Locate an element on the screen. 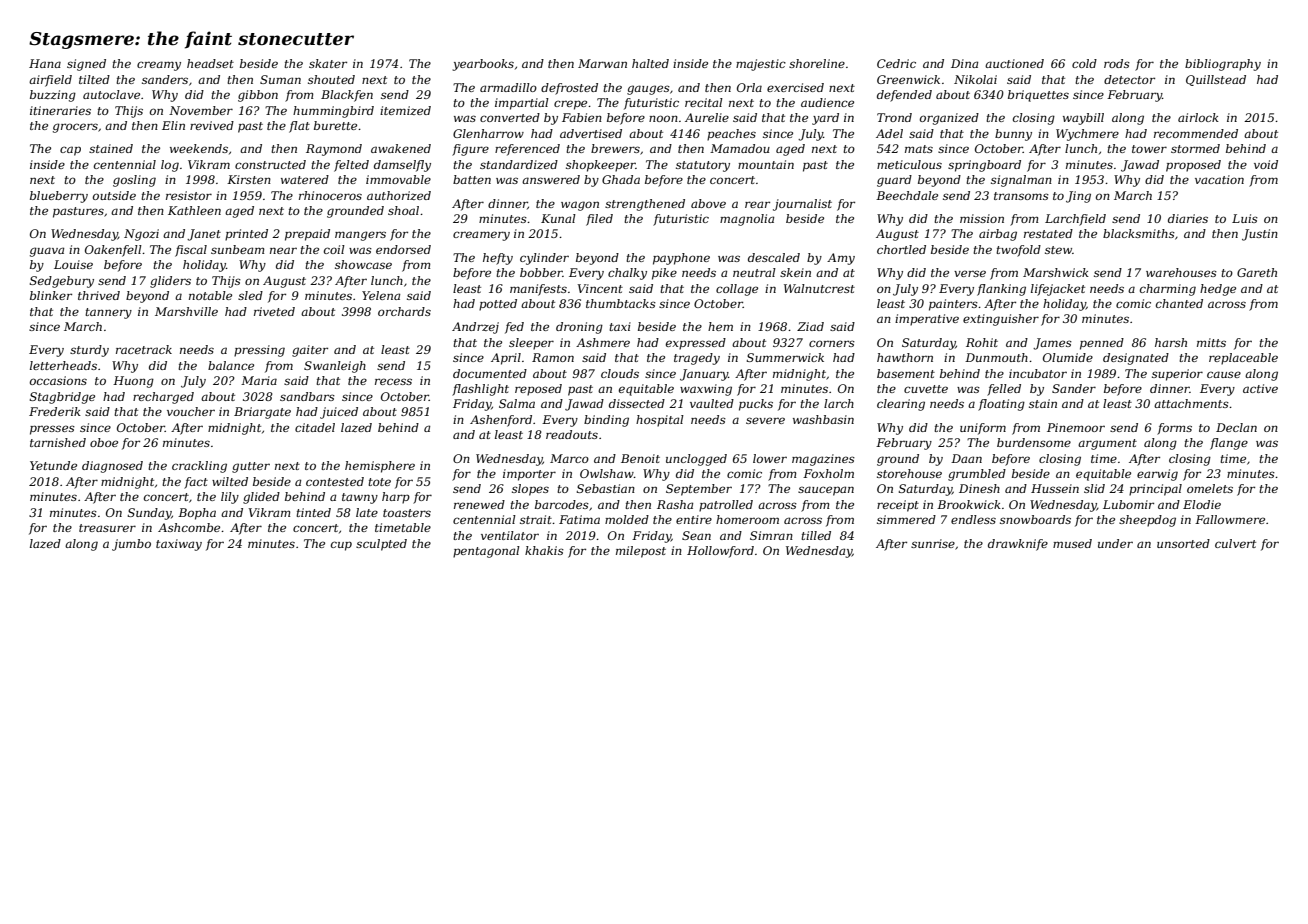 Image resolution: width=1308 pixels, height=924 pixels. ventilator is located at coordinates (510, 535).
